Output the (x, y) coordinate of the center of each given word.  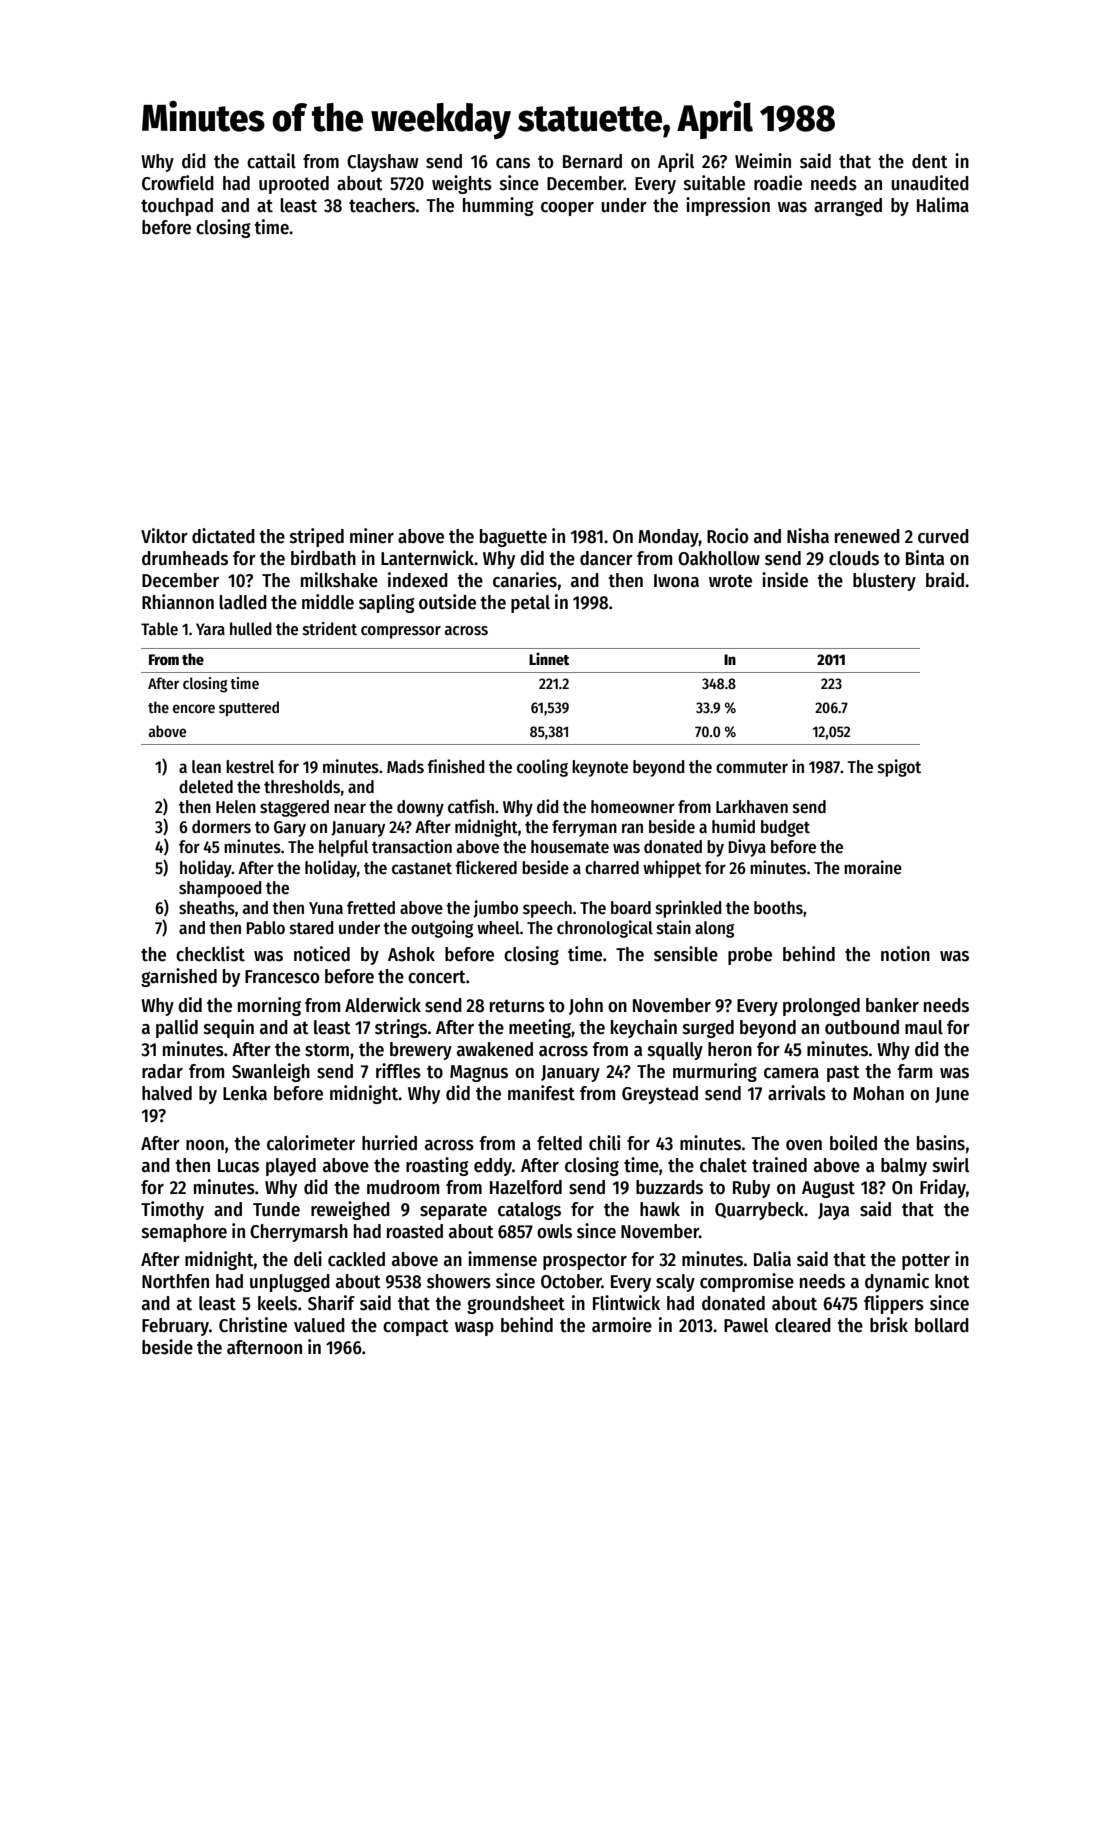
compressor (401, 632)
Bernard (592, 161)
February (175, 1327)
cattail (271, 161)
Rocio (727, 536)
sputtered (249, 709)
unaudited (930, 183)
